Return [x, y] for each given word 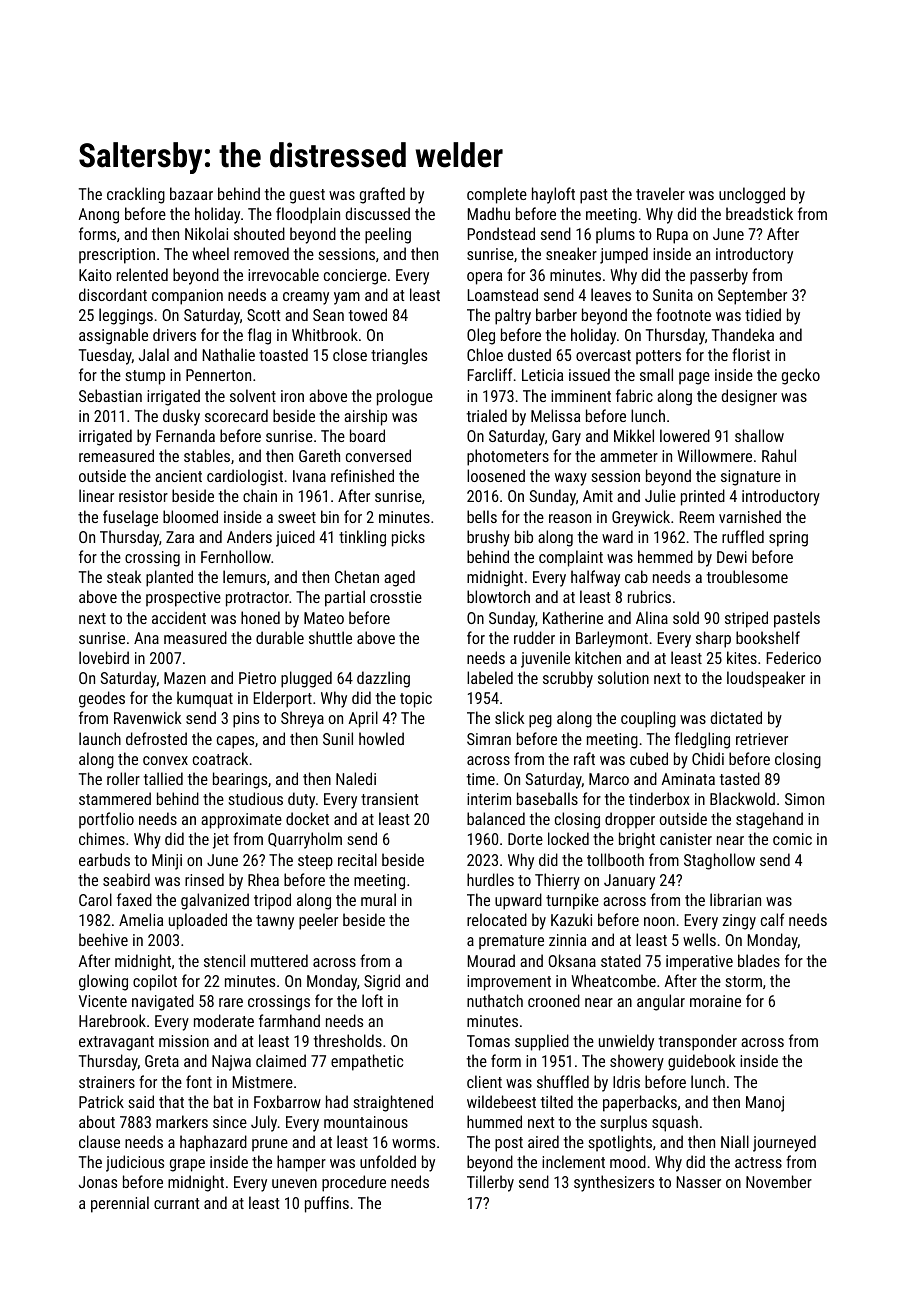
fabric [634, 395]
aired [543, 1141]
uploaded [198, 921]
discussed [378, 213]
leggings [126, 316]
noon [659, 921]
